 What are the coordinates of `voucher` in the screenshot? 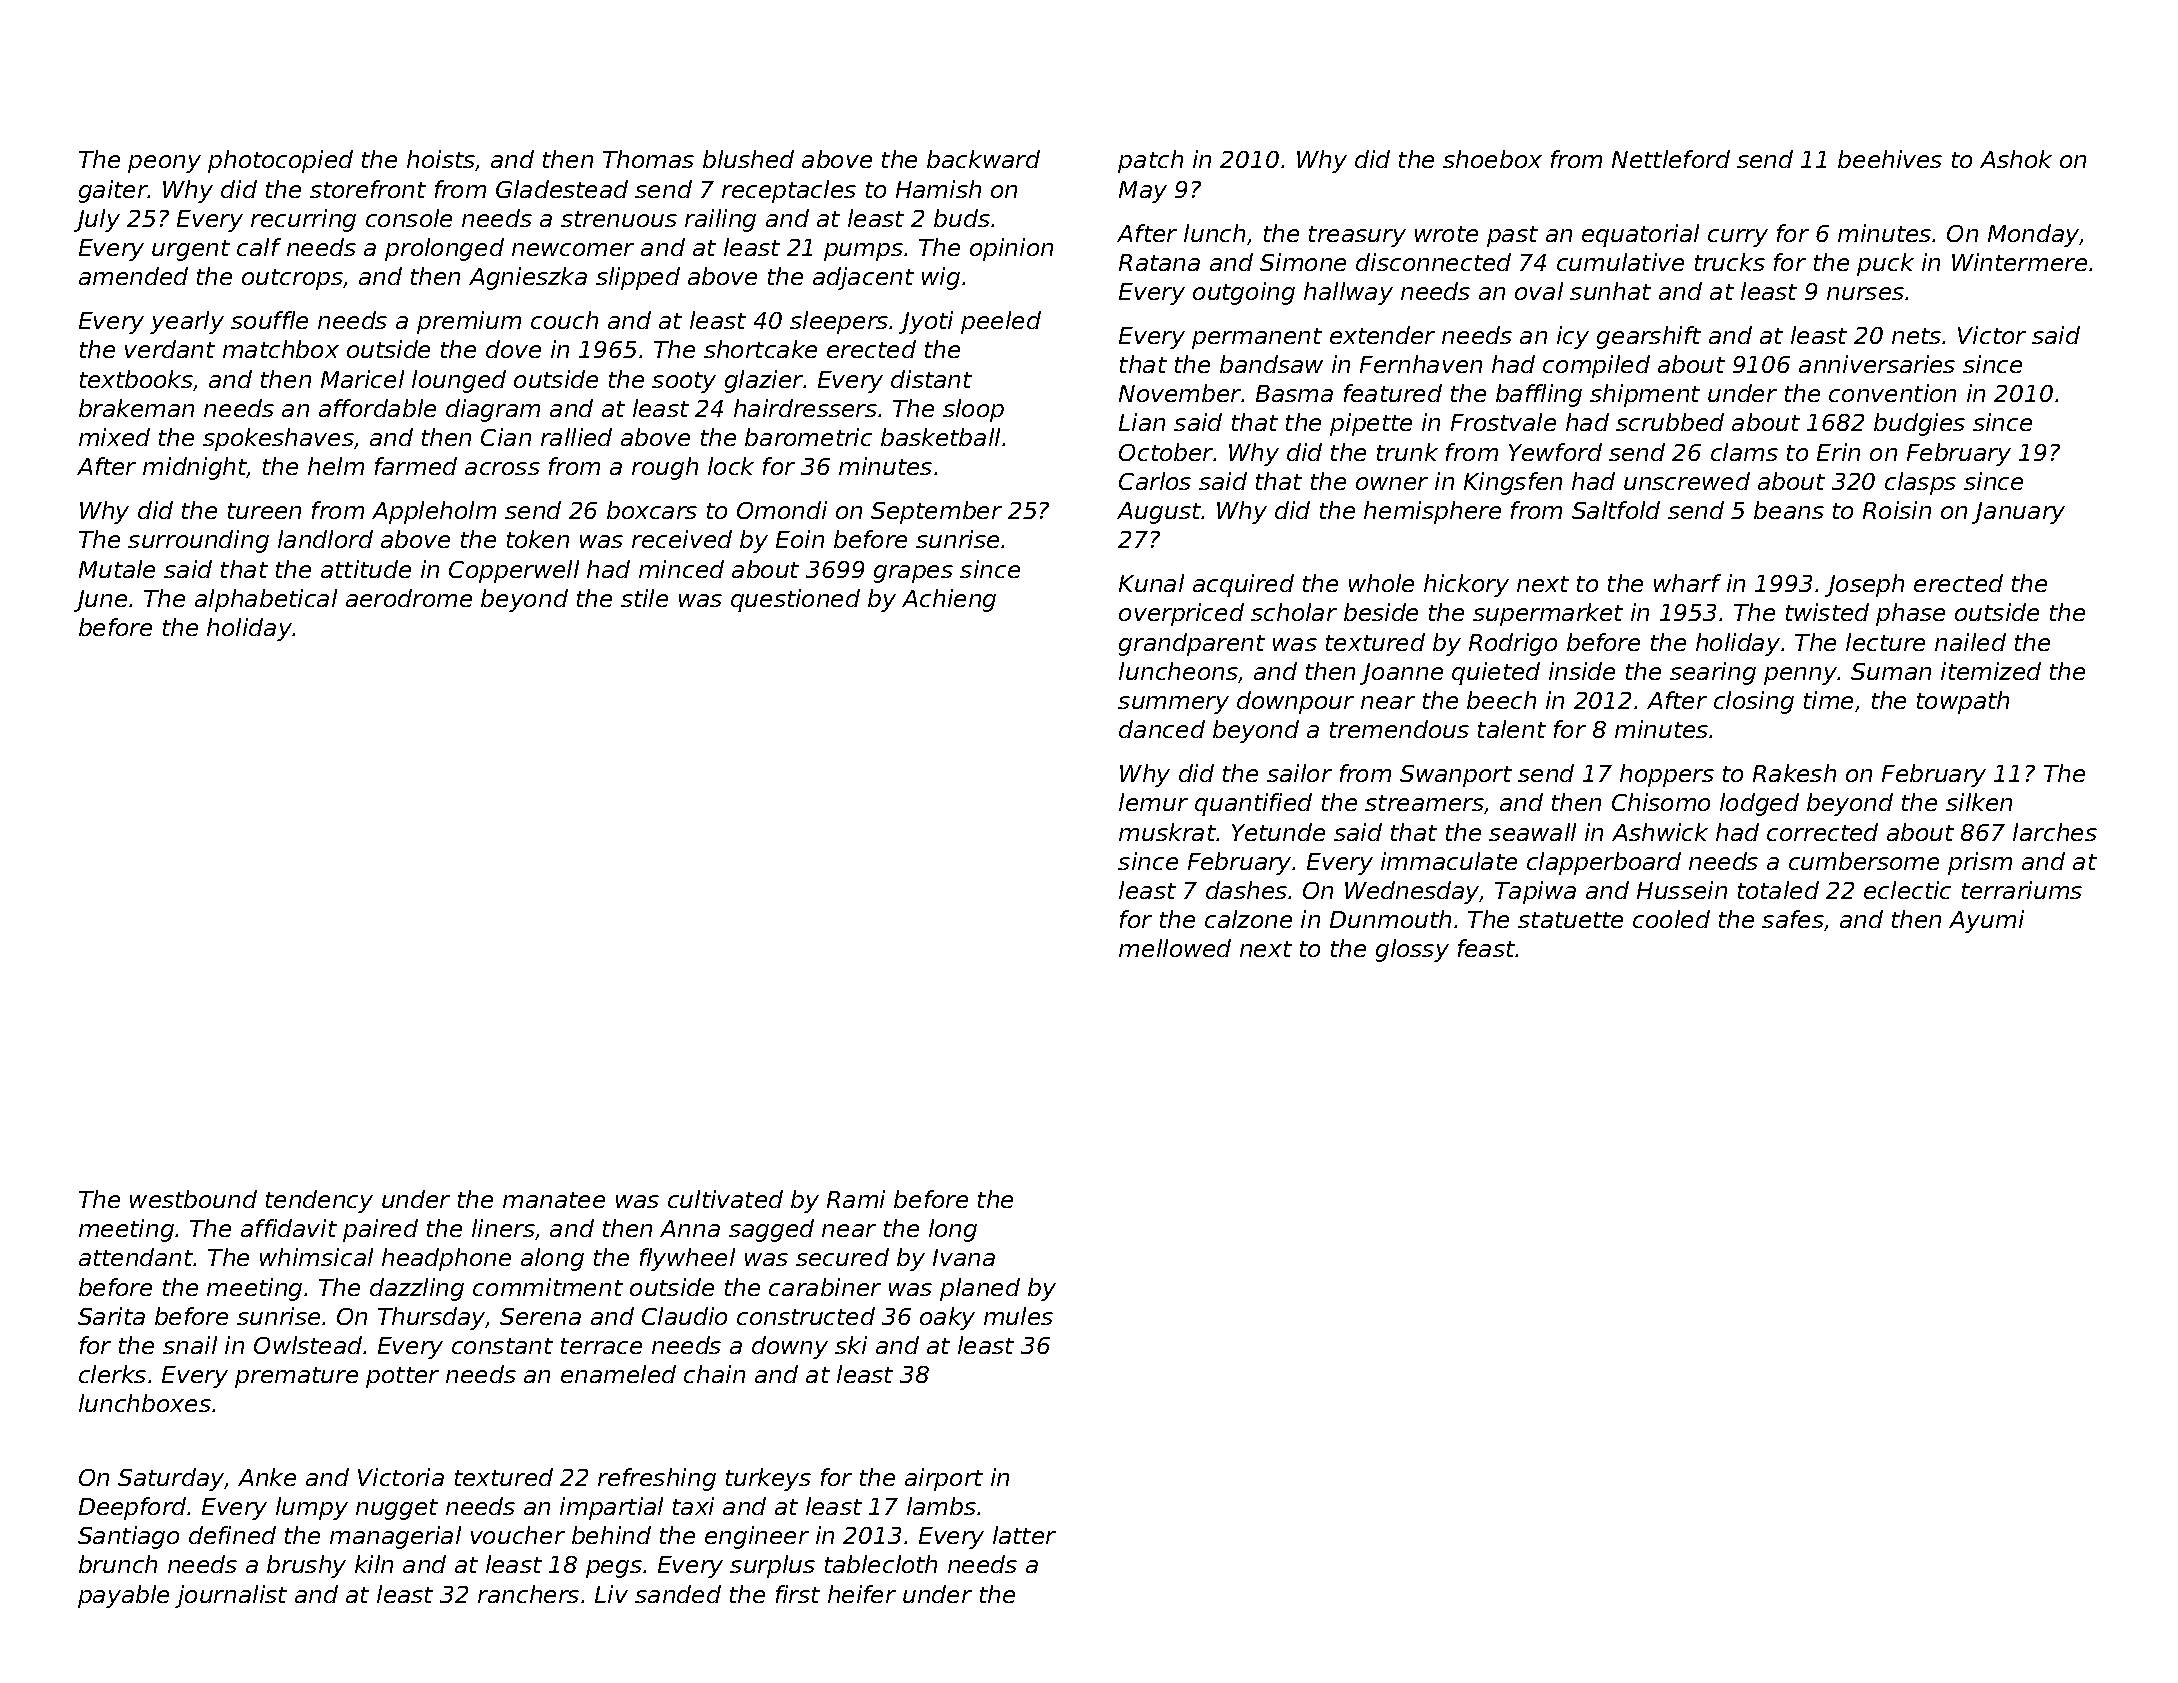 It's located at (518, 1535).
